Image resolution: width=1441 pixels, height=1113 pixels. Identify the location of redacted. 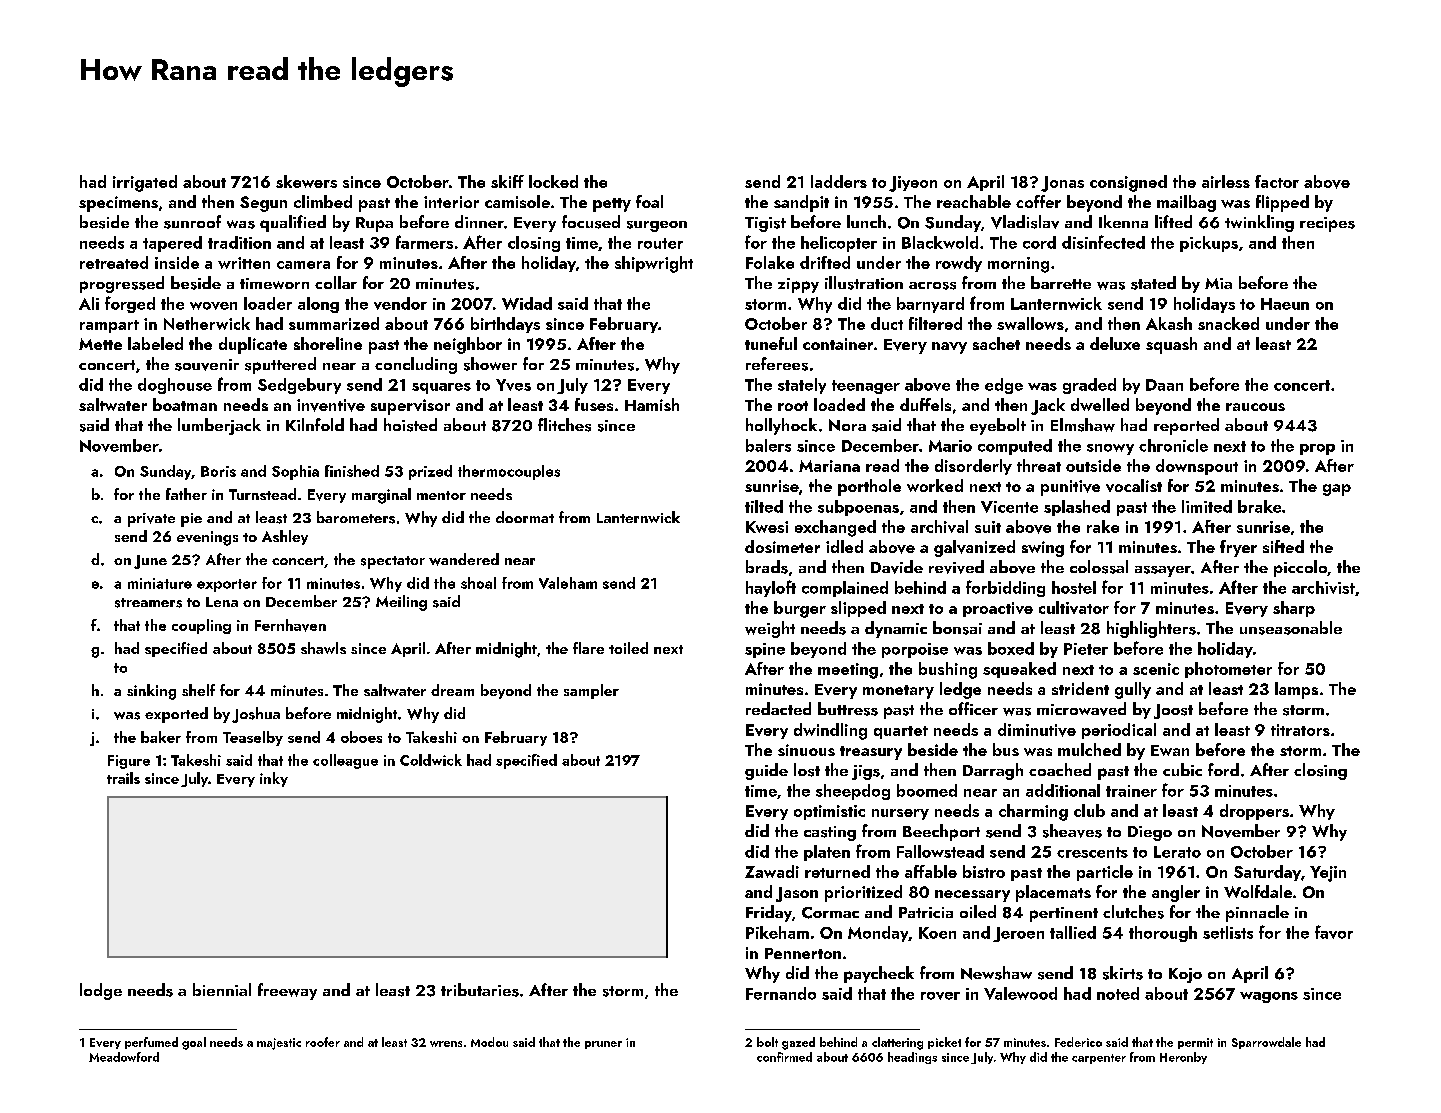
(778, 708).
